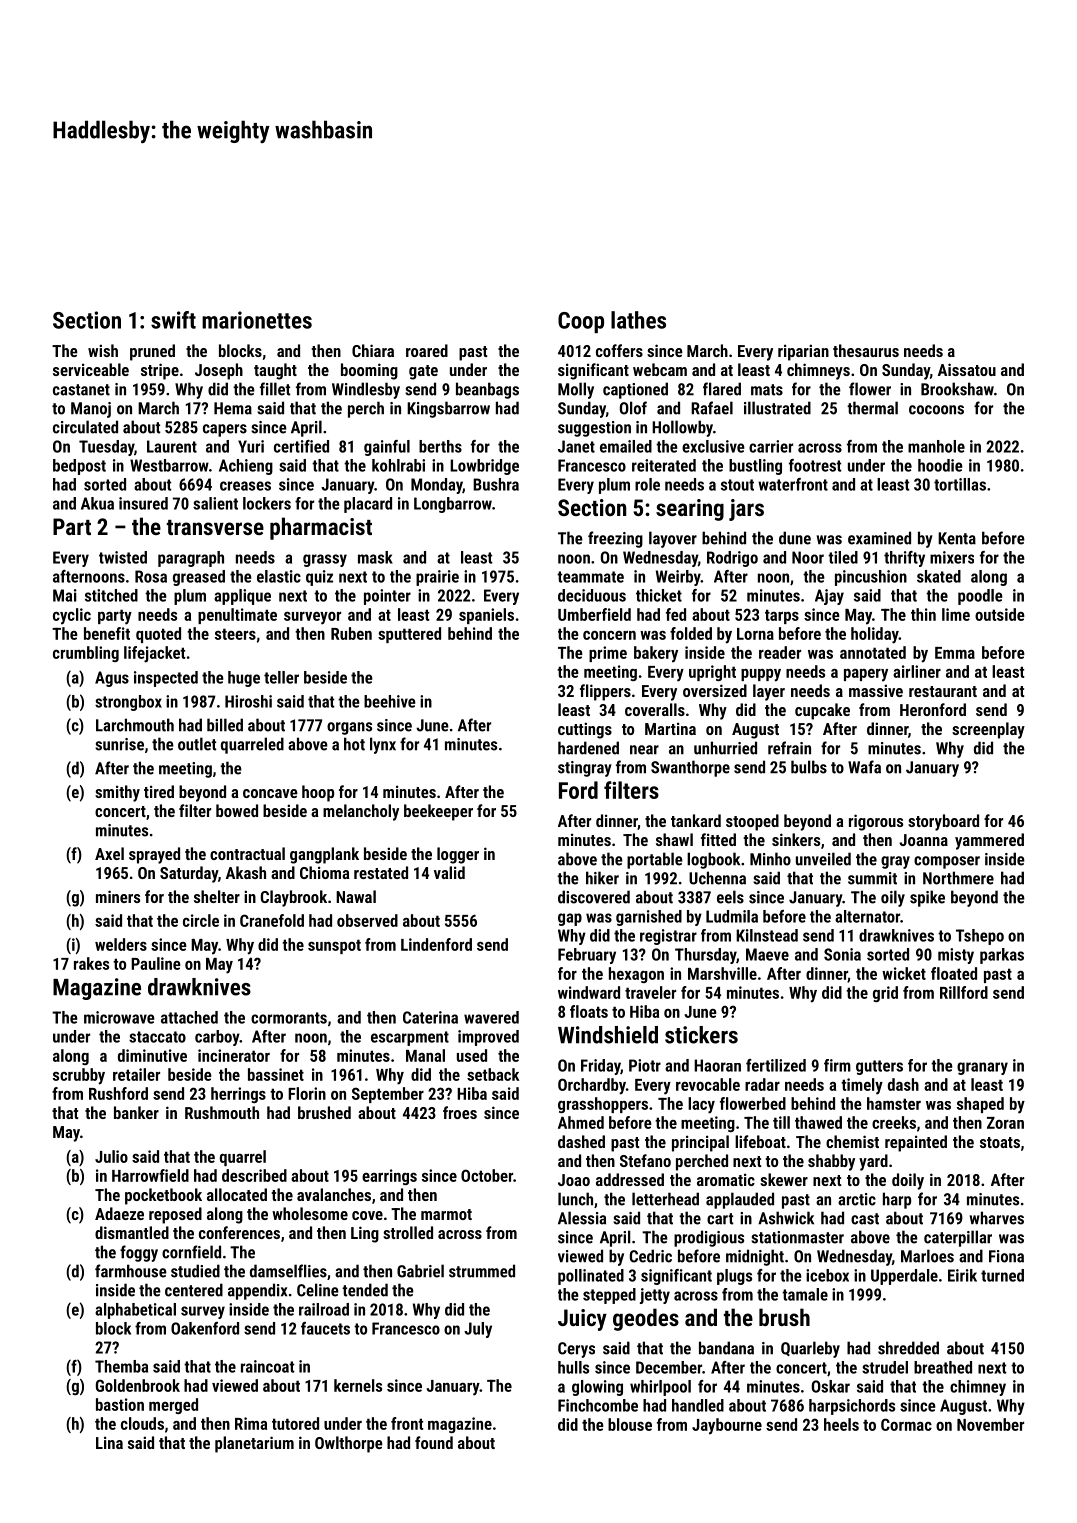 Image resolution: width=1077 pixels, height=1523 pixels. I want to click on Agus, so click(112, 679).
